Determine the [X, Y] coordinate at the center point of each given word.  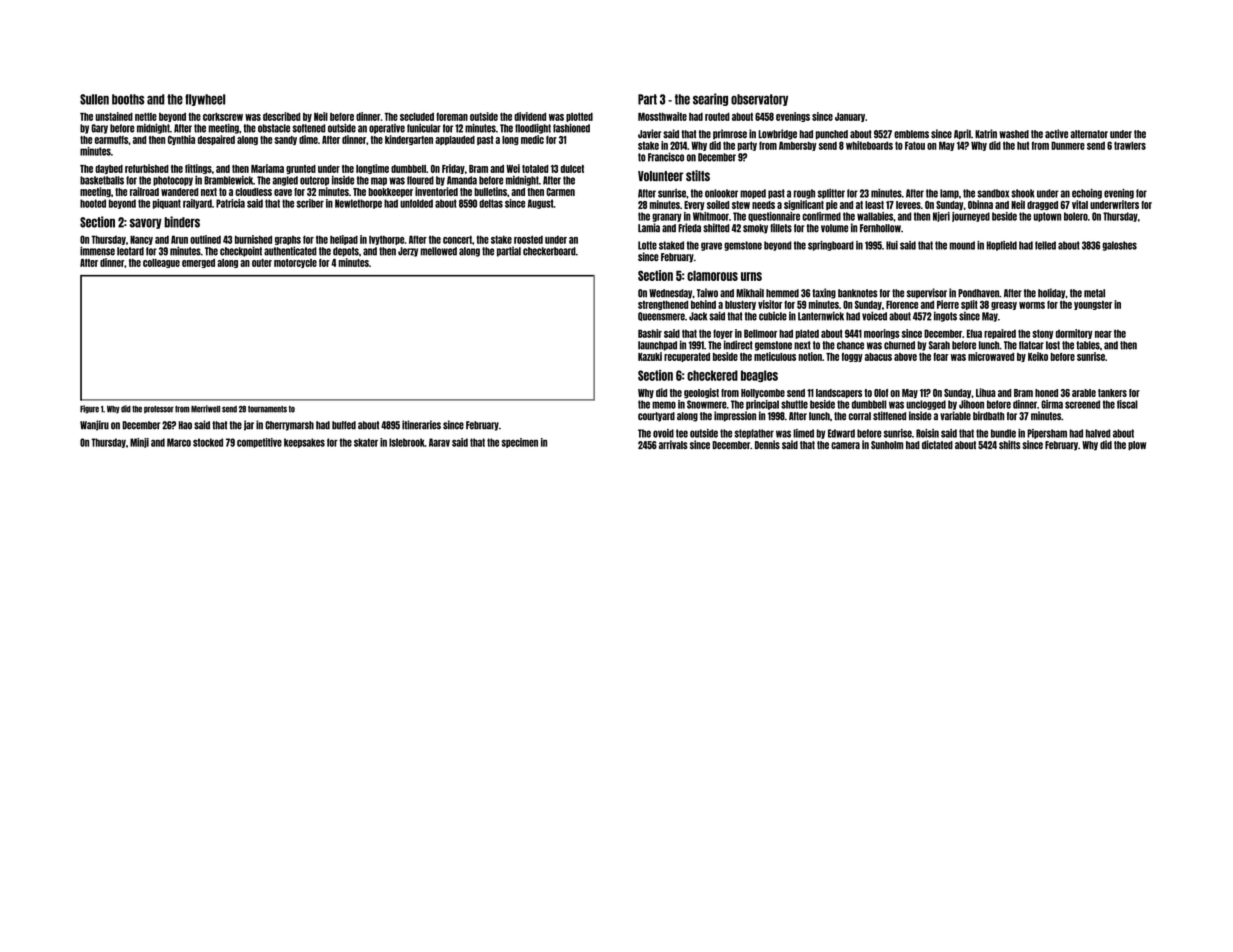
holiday [1051, 293]
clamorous [712, 275]
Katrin [986, 133]
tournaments [267, 409]
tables [1088, 345]
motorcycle [295, 263]
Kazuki [650, 356]
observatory [759, 100]
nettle [146, 117]
